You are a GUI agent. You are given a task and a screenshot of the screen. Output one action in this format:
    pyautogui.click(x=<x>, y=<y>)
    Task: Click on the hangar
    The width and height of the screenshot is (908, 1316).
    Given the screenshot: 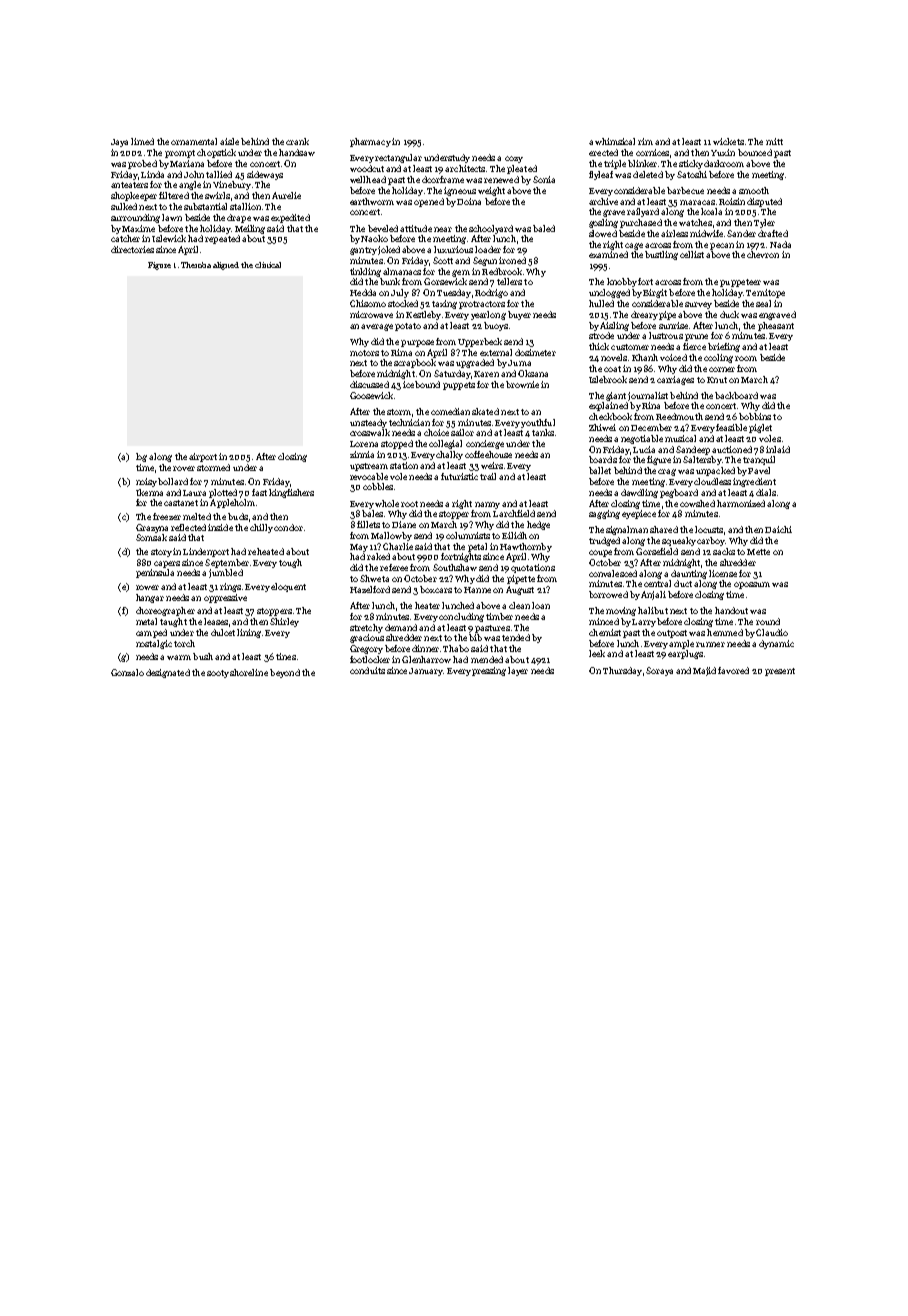 What is the action you would take?
    pyautogui.click(x=150, y=598)
